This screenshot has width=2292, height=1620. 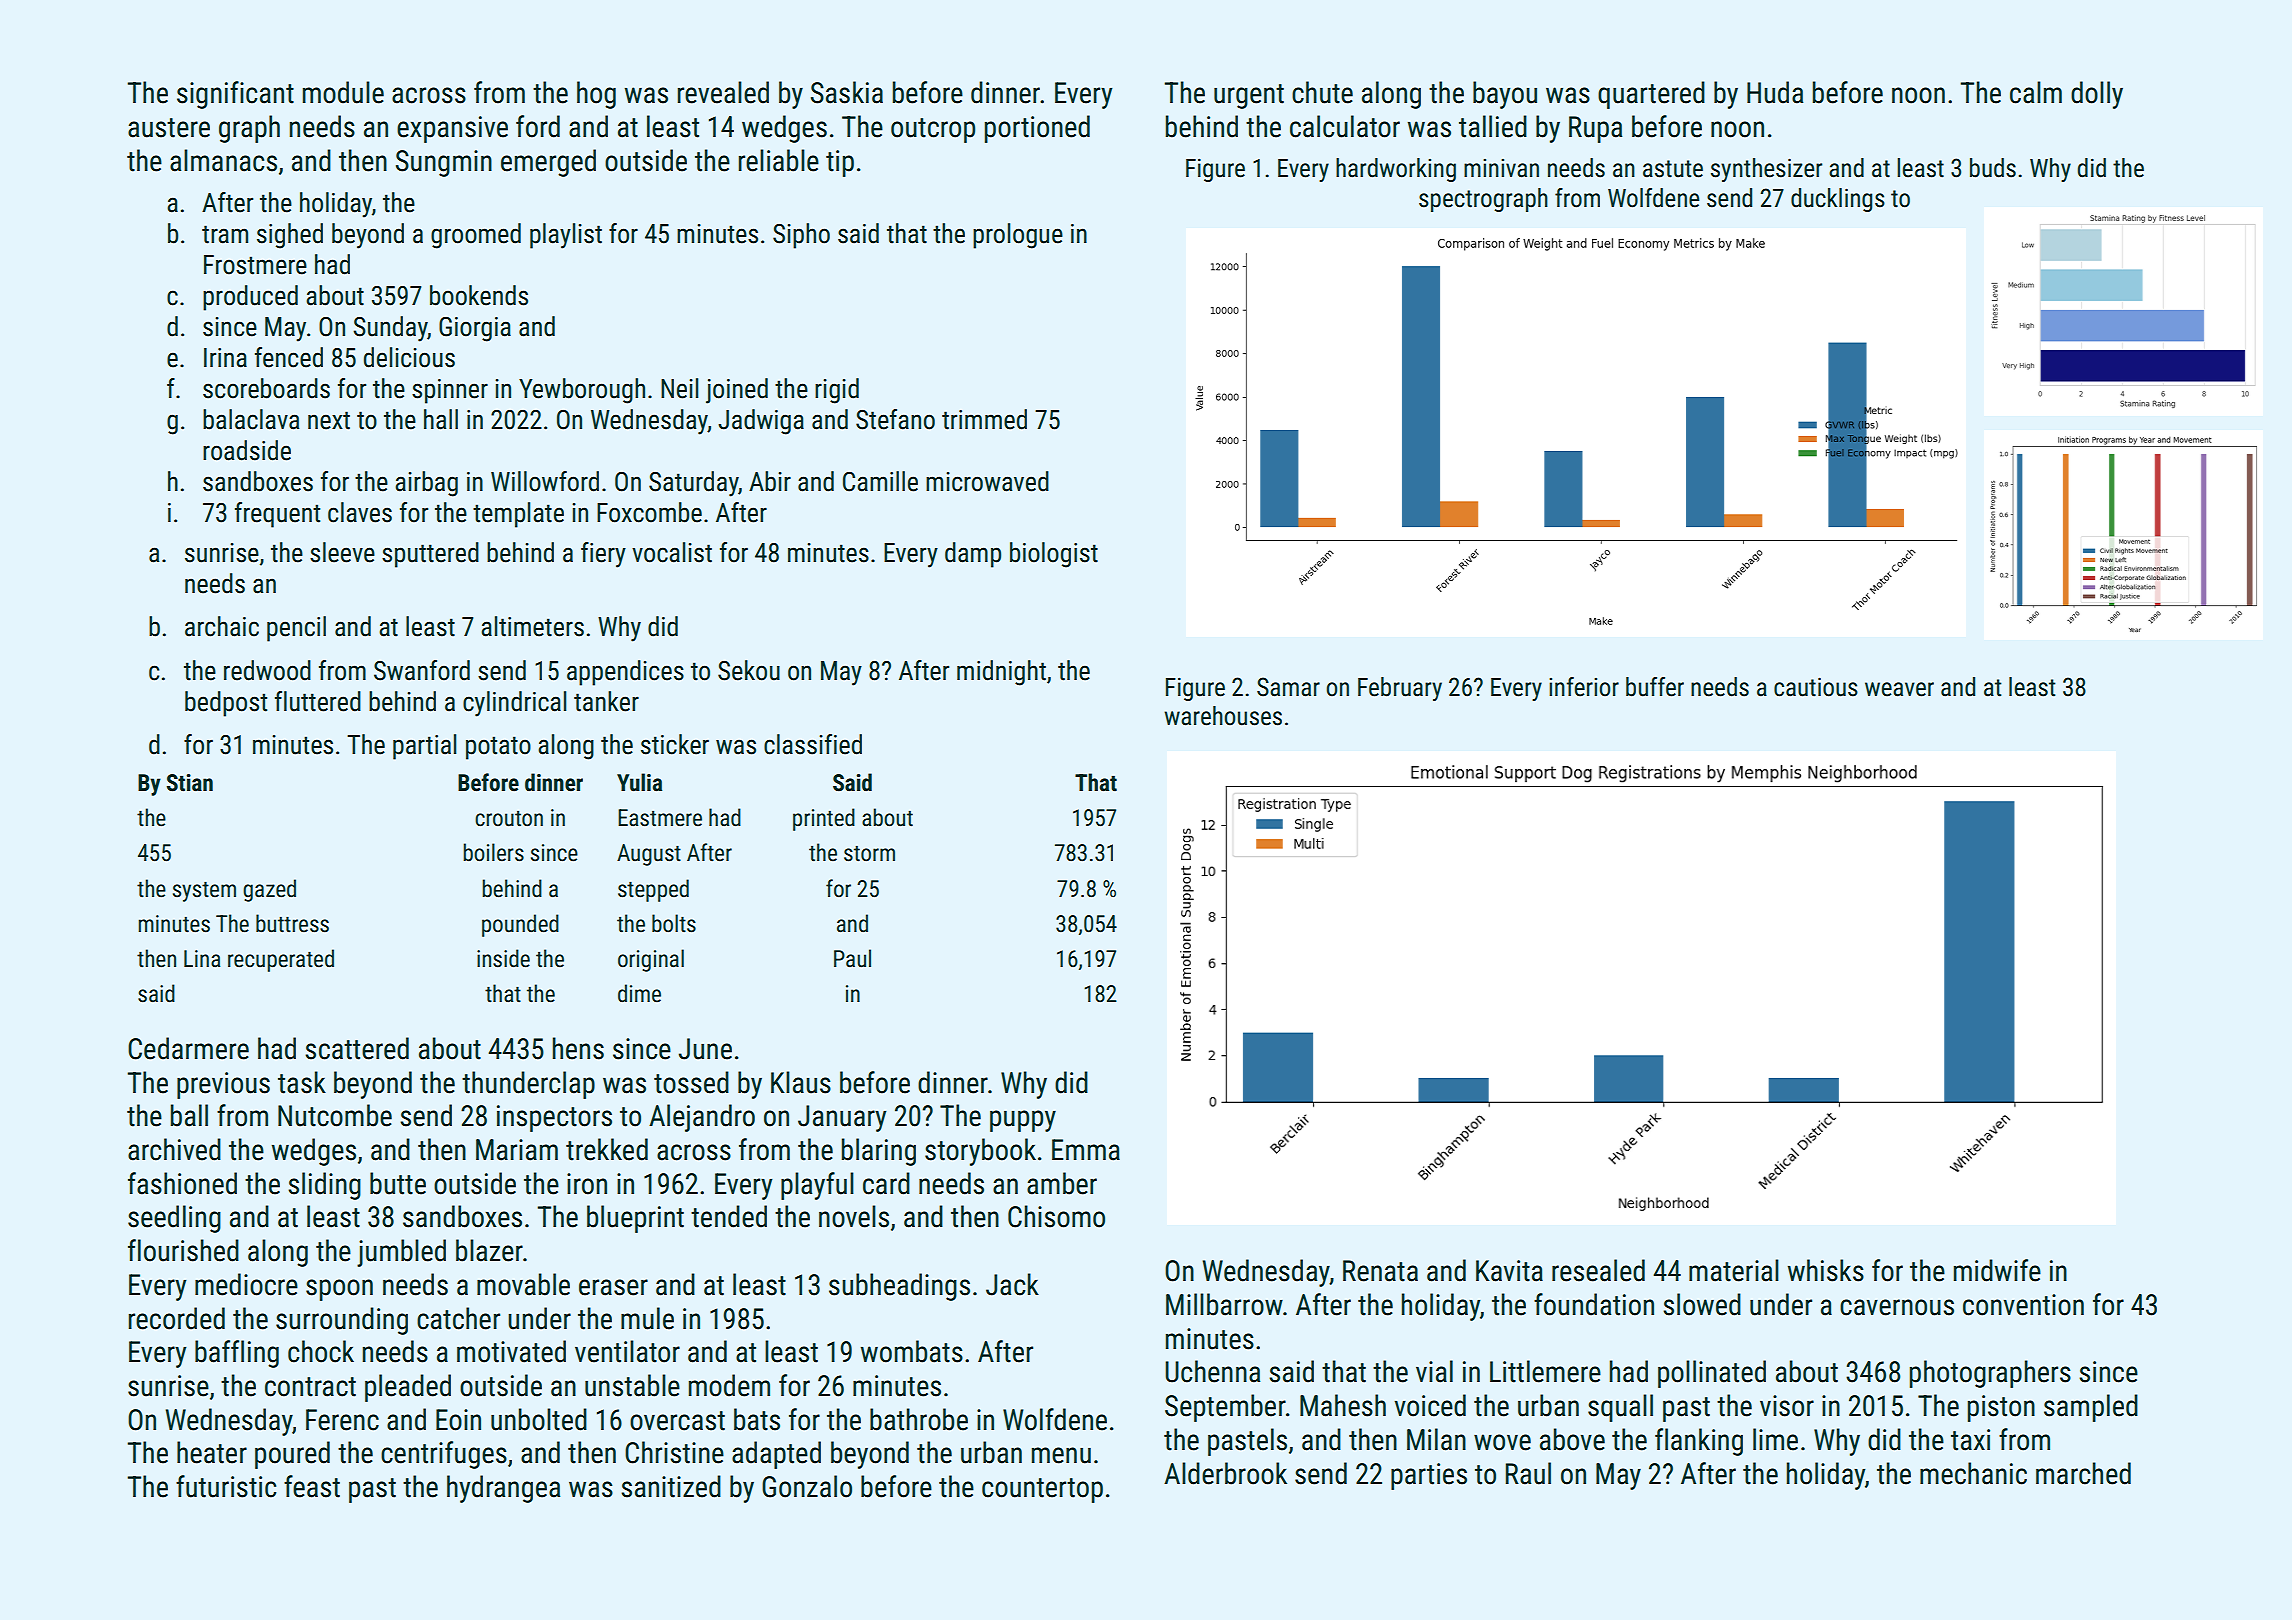 I want to click on appendices, so click(x=625, y=673).
